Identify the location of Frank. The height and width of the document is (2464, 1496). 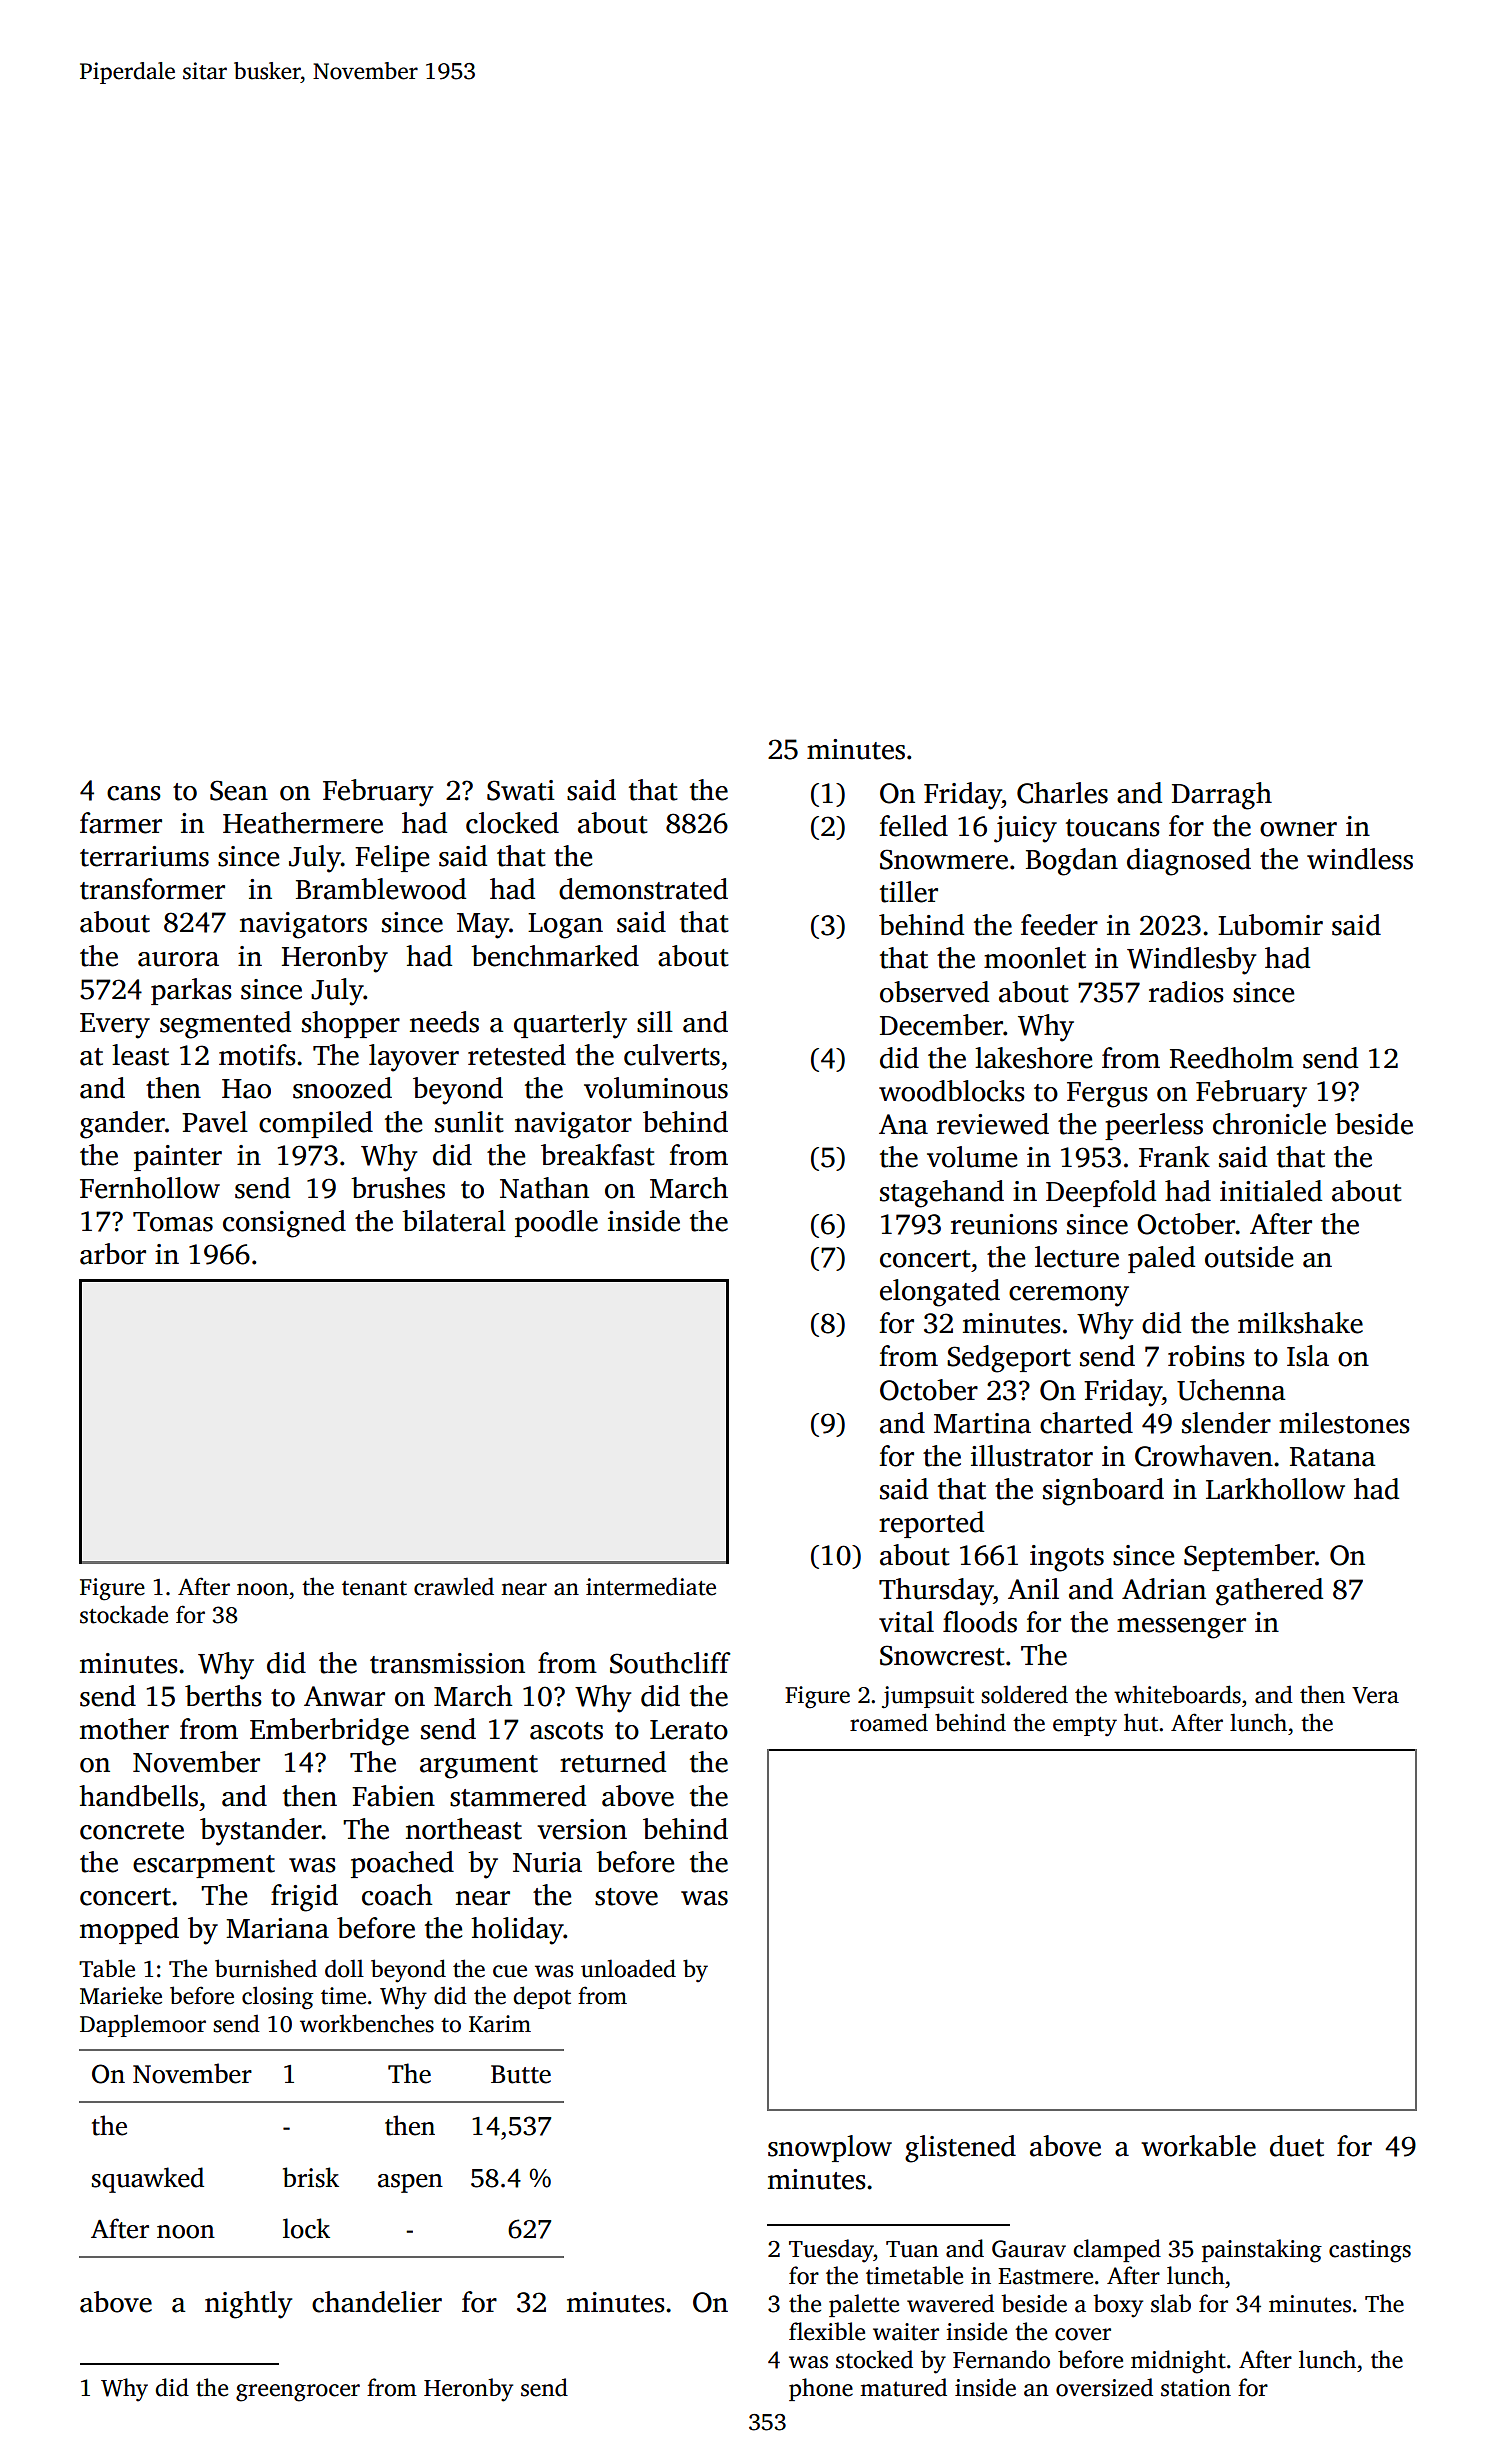
(1174, 1157).
